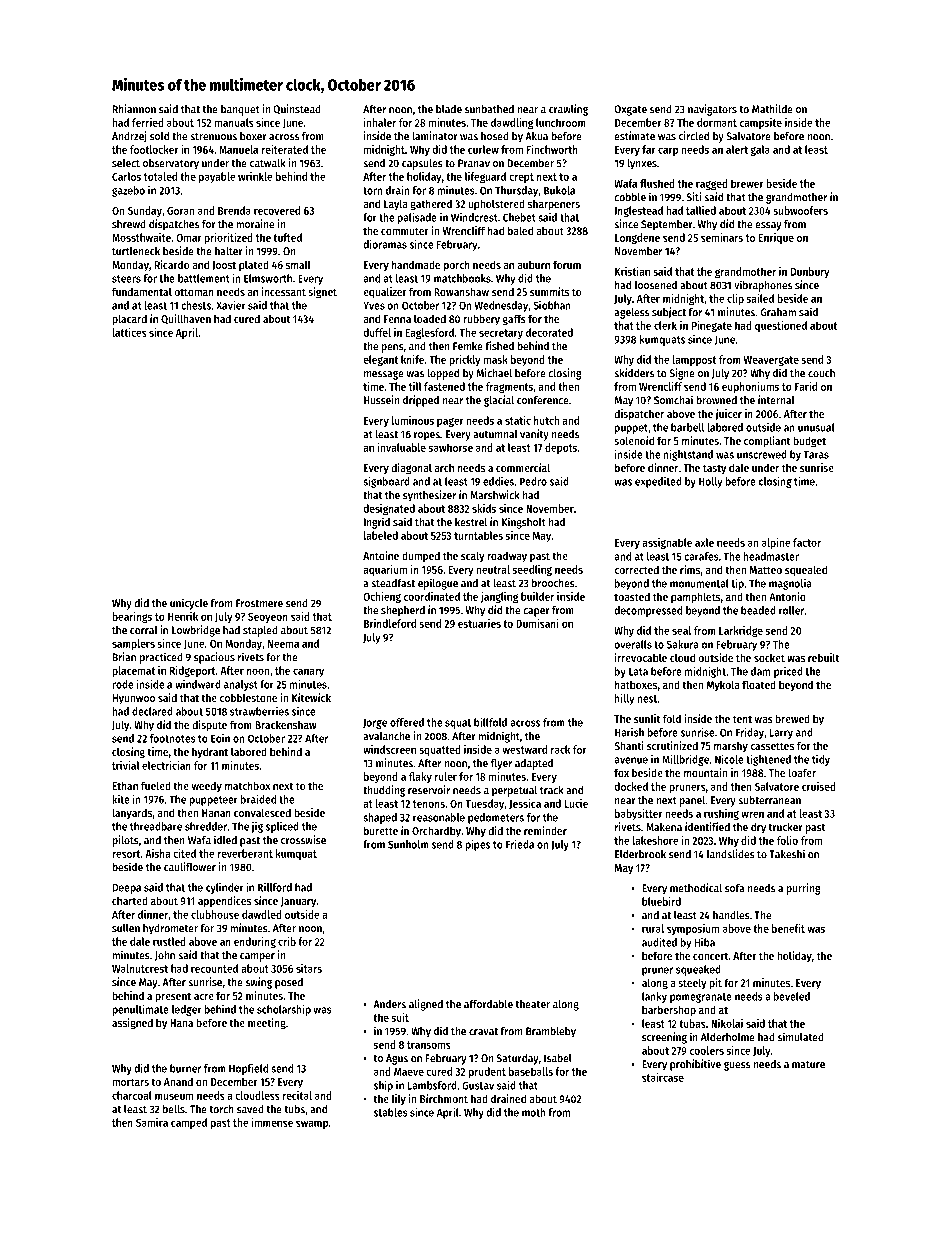  Describe the element at coordinates (701, 210) in the document. I see `tallied` at that location.
